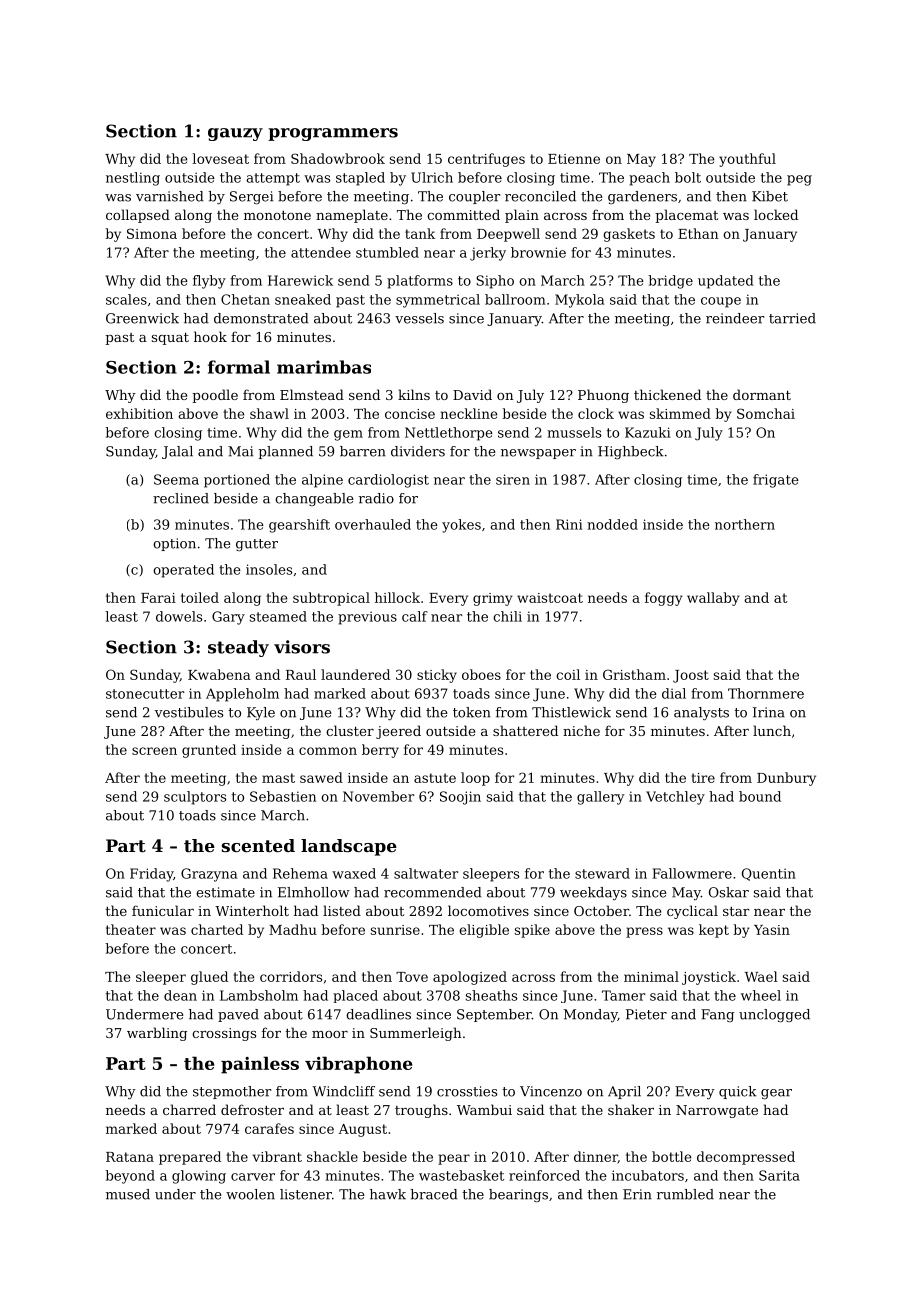 The height and width of the screenshot is (1308, 924). Describe the element at coordinates (493, 599) in the screenshot. I see `grimy` at that location.
